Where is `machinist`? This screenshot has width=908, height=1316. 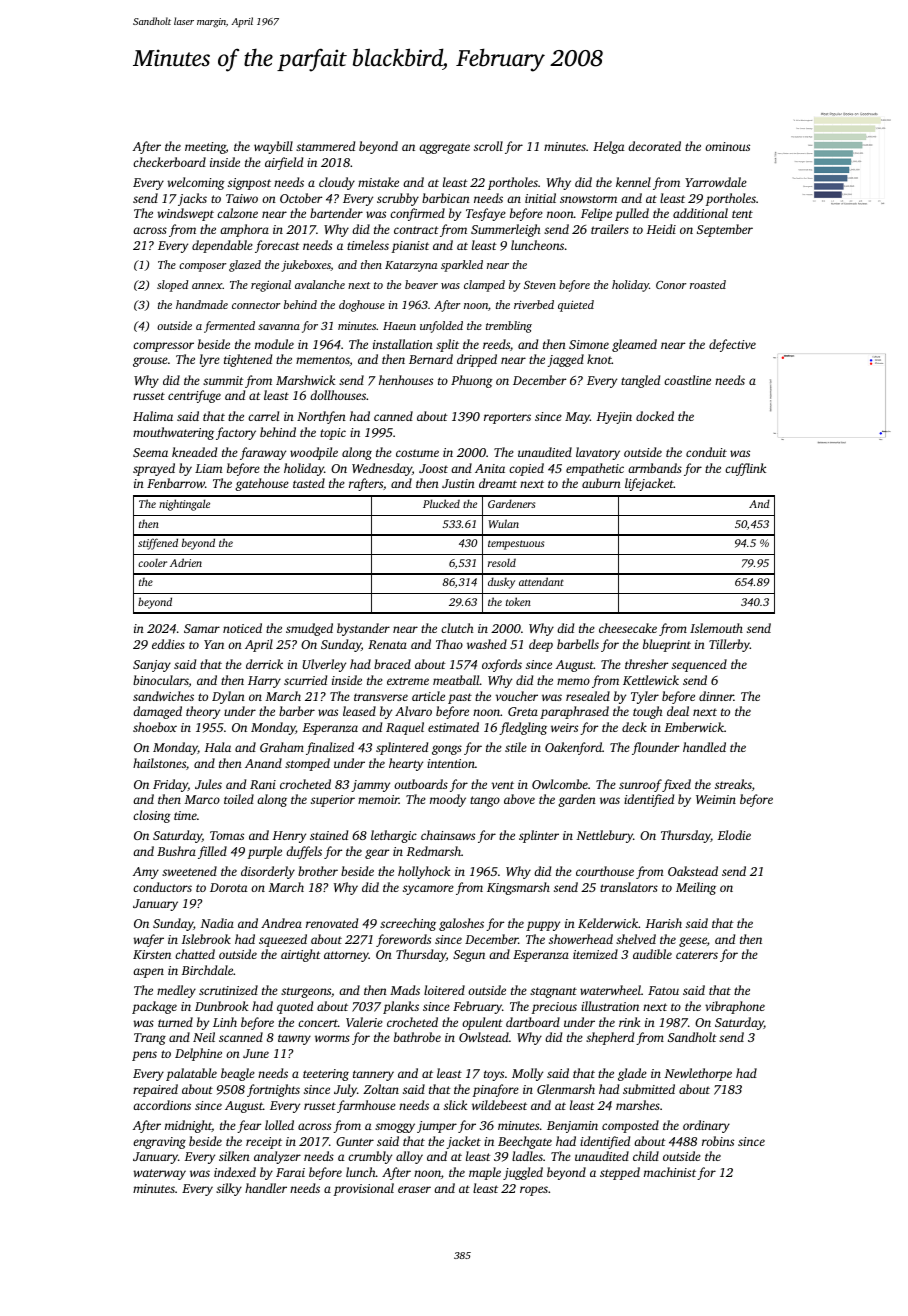 machinist is located at coordinates (670, 1172).
